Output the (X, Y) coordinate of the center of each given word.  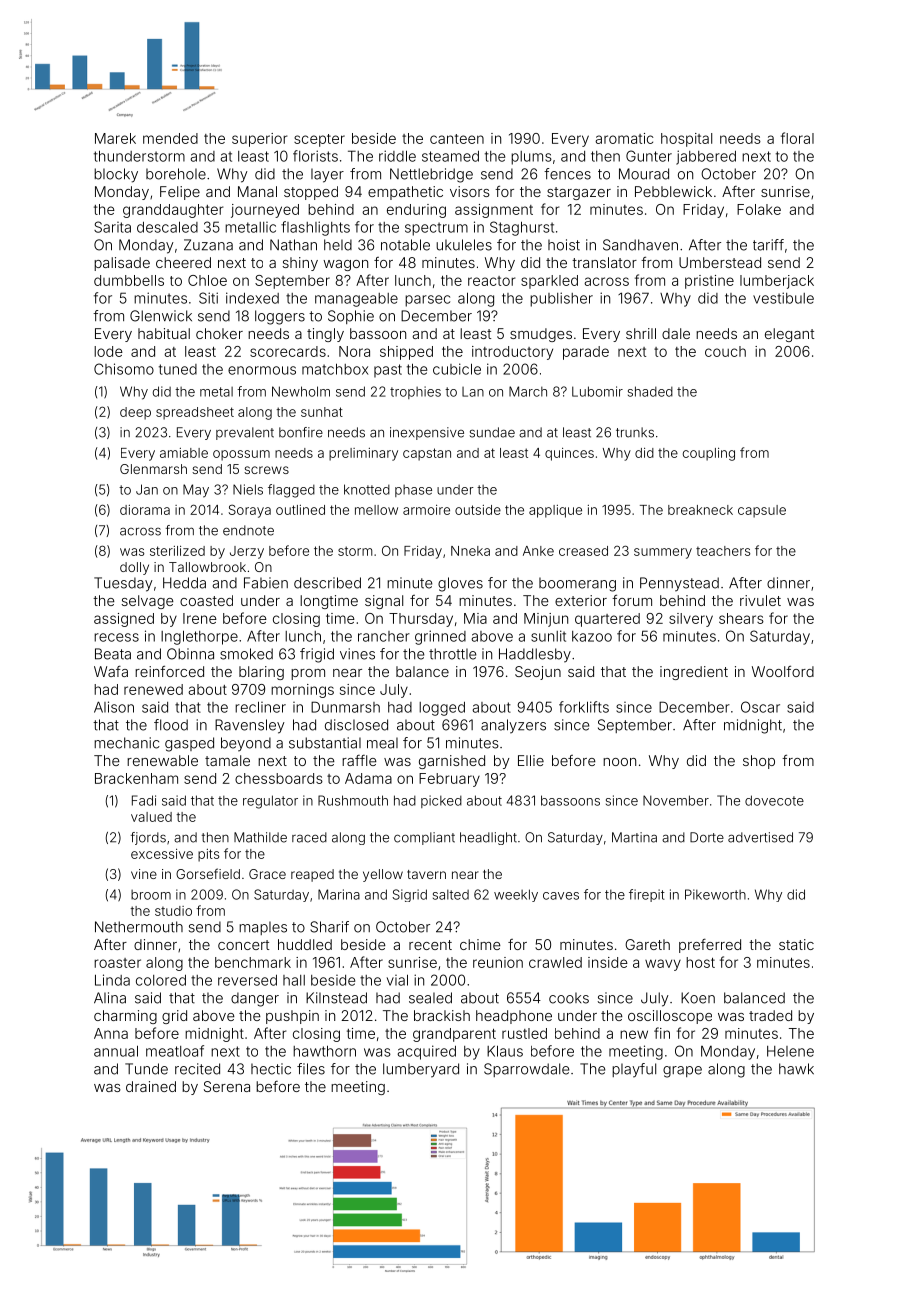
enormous (262, 370)
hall (294, 980)
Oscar (760, 707)
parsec (427, 301)
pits (208, 855)
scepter (319, 140)
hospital (686, 140)
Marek (115, 138)
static (796, 944)
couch (725, 351)
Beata (113, 654)
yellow (383, 875)
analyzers (513, 726)
